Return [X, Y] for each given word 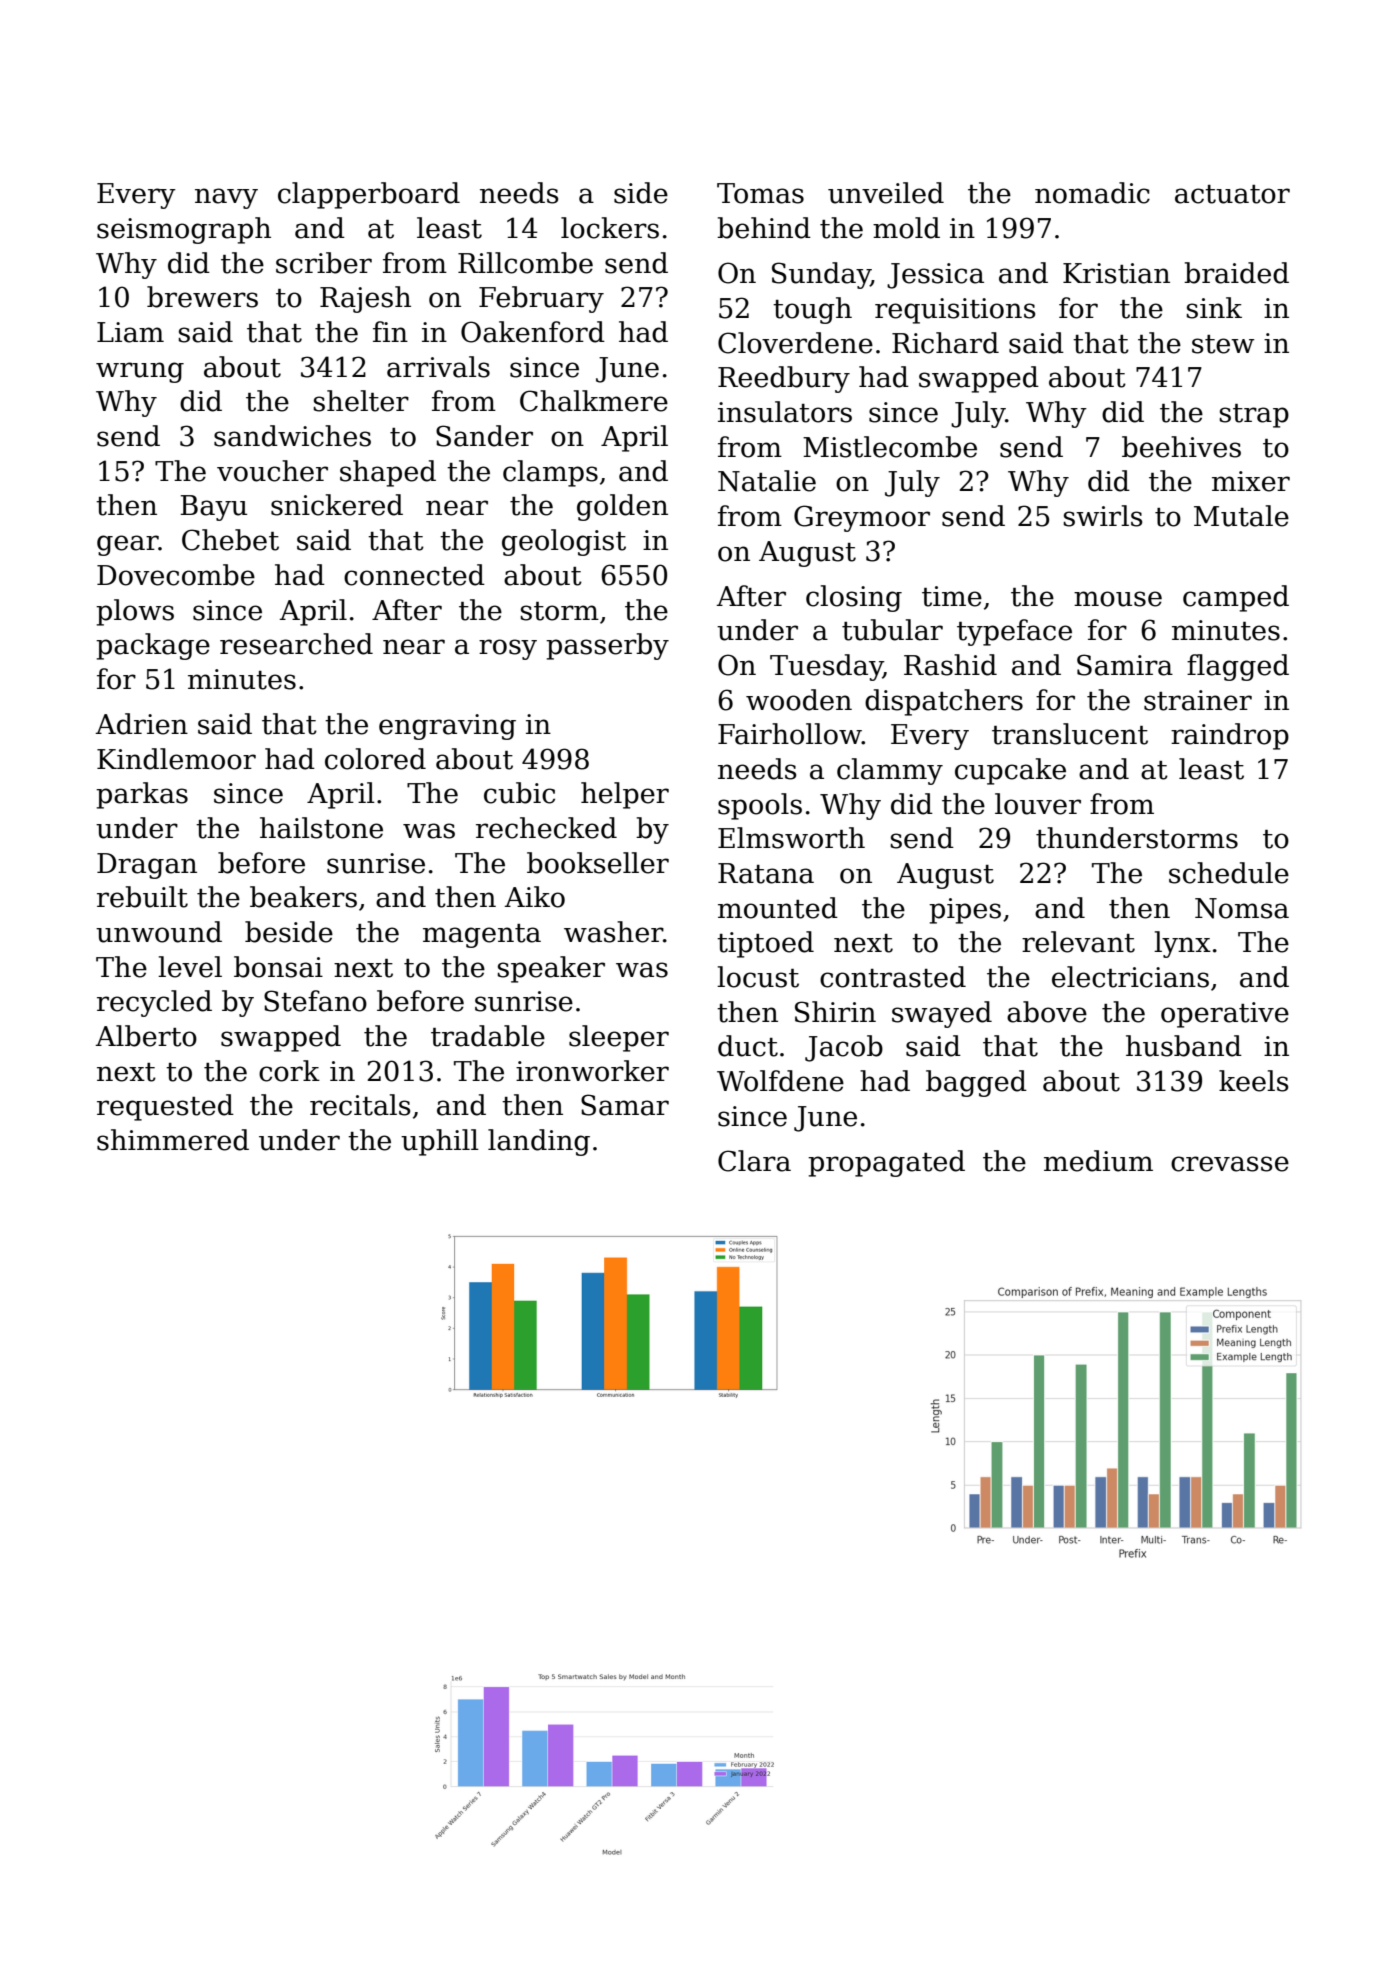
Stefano [315, 1001]
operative [1225, 1015]
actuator [1232, 194]
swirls [1103, 516]
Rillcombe [525, 263]
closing [854, 598]
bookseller [598, 863]
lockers [610, 228]
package [153, 646]
